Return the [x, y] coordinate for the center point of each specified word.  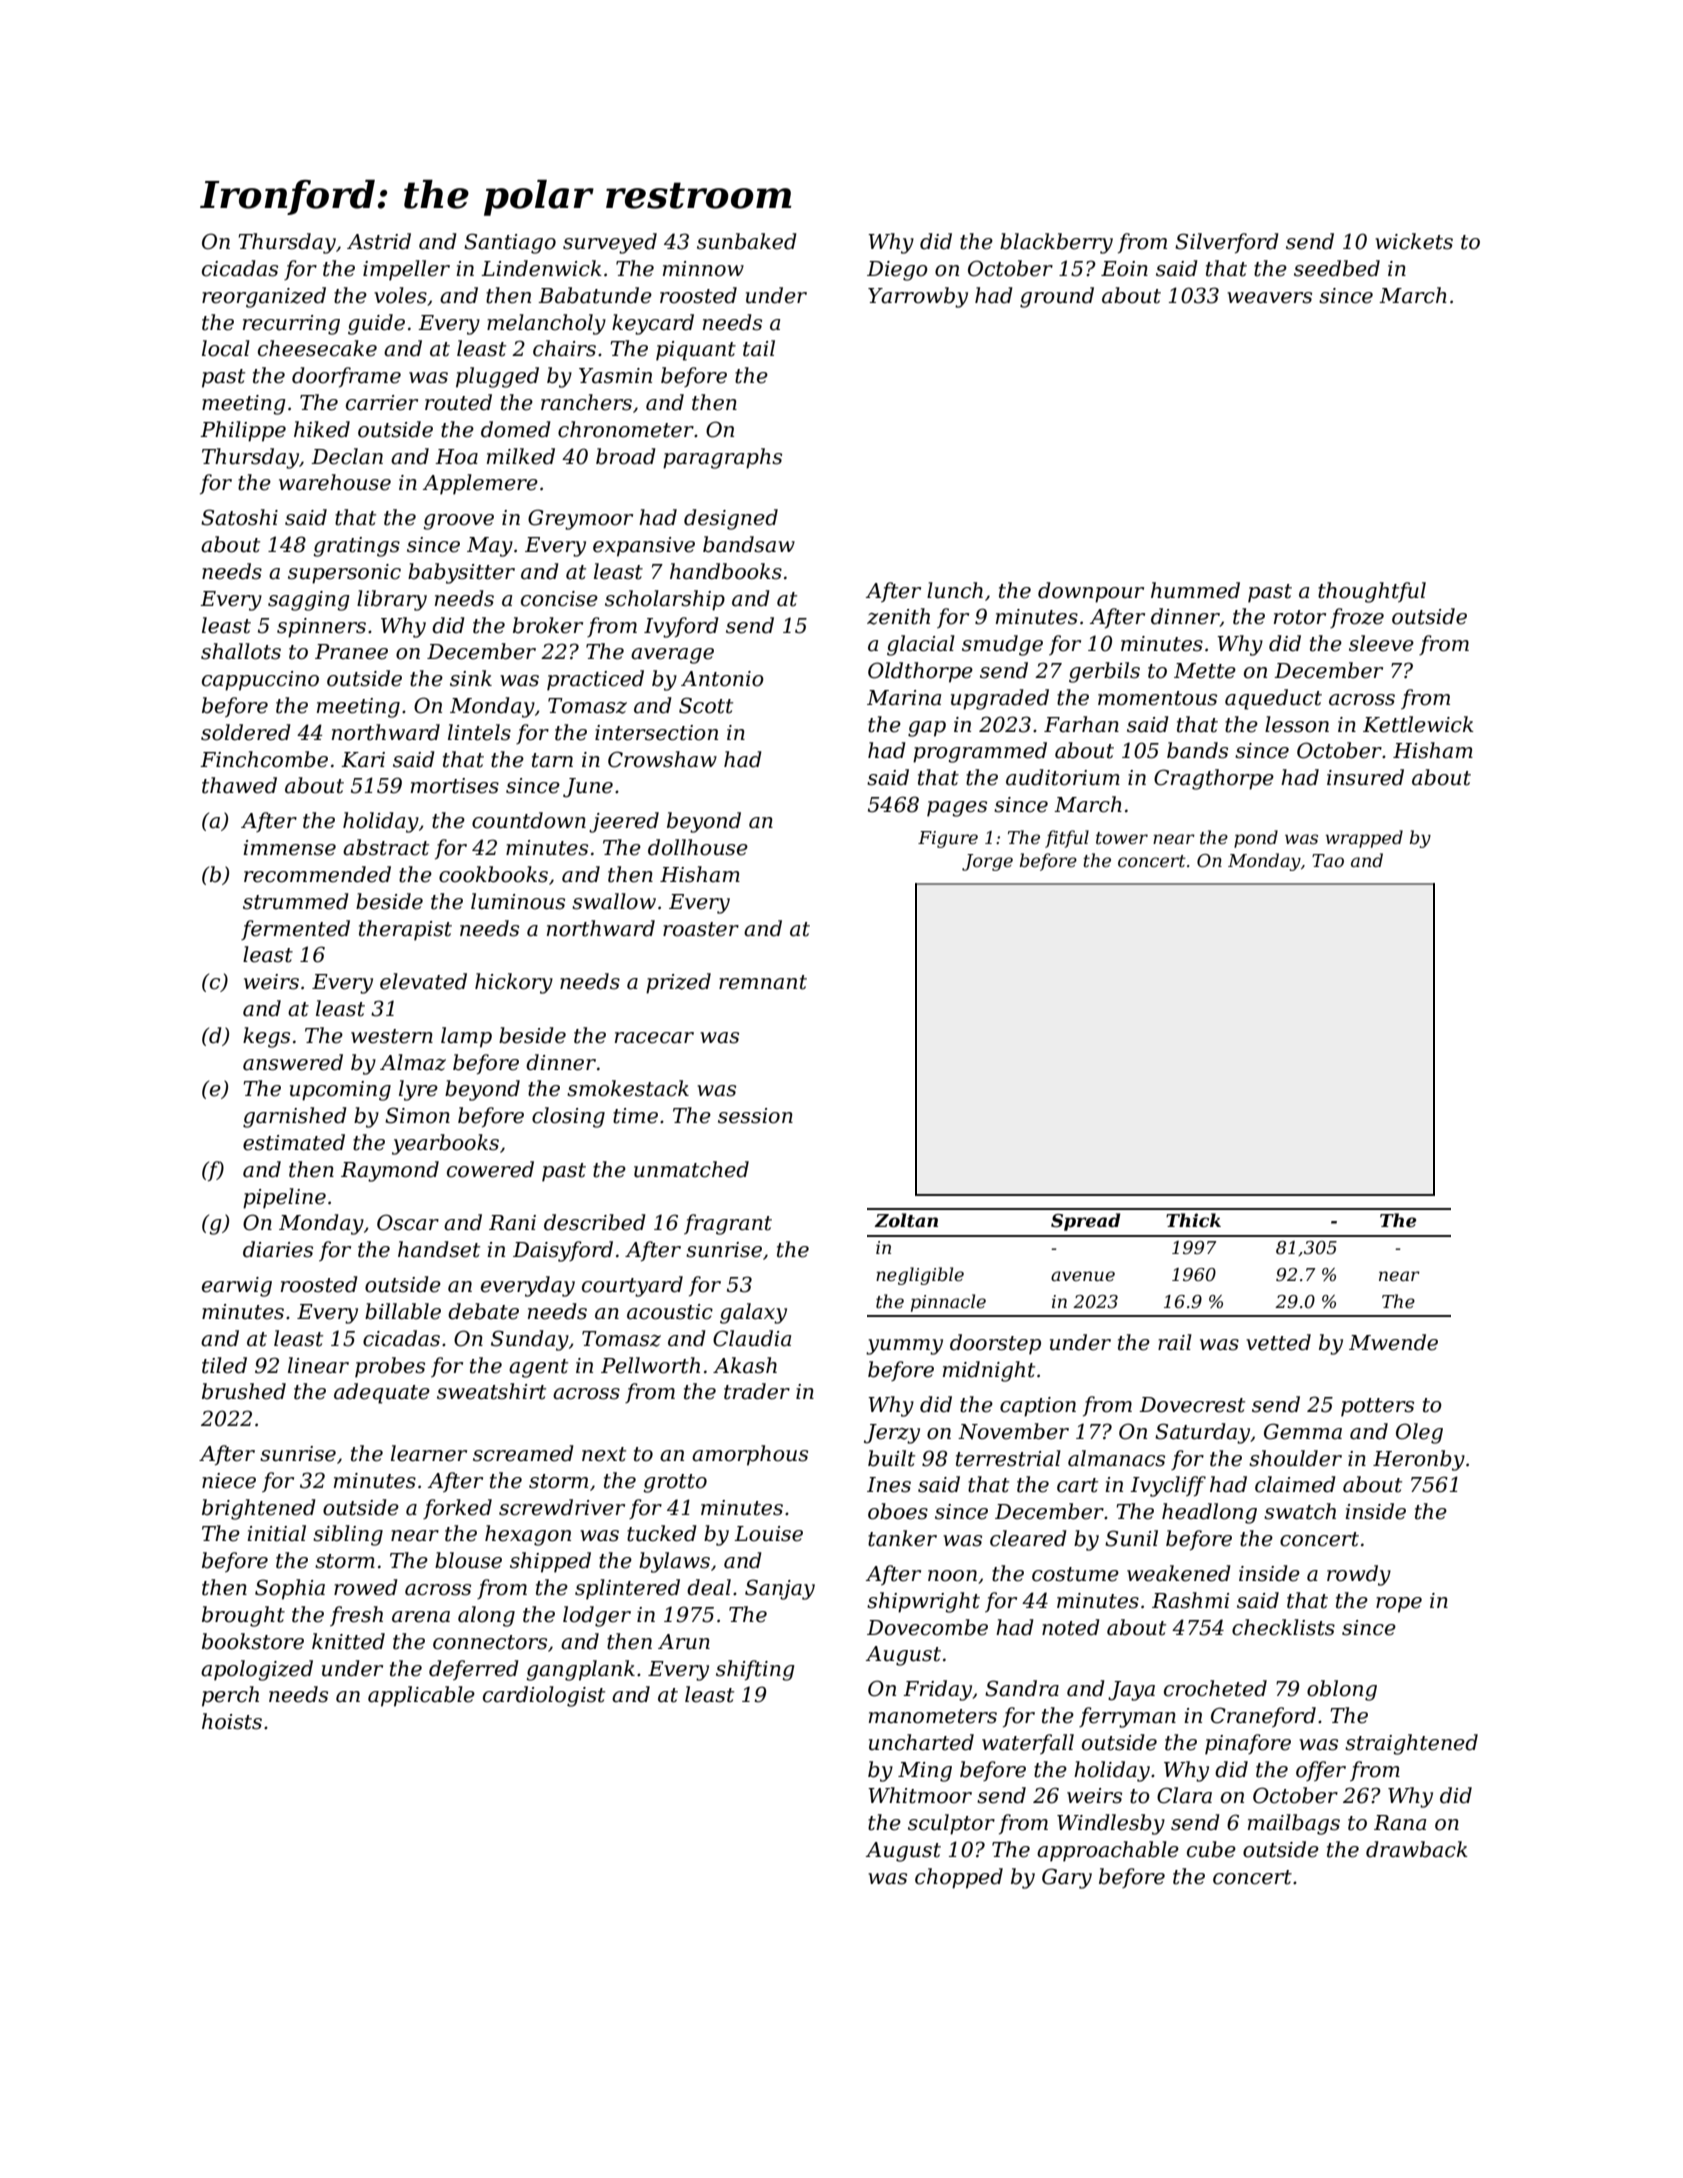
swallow [614, 901]
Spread [1085, 1222]
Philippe [243, 431]
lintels [479, 732]
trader [757, 1391]
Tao [1328, 860]
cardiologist [544, 1696]
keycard [653, 324]
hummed [1195, 590]
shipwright [923, 1602]
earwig [237, 1287]
